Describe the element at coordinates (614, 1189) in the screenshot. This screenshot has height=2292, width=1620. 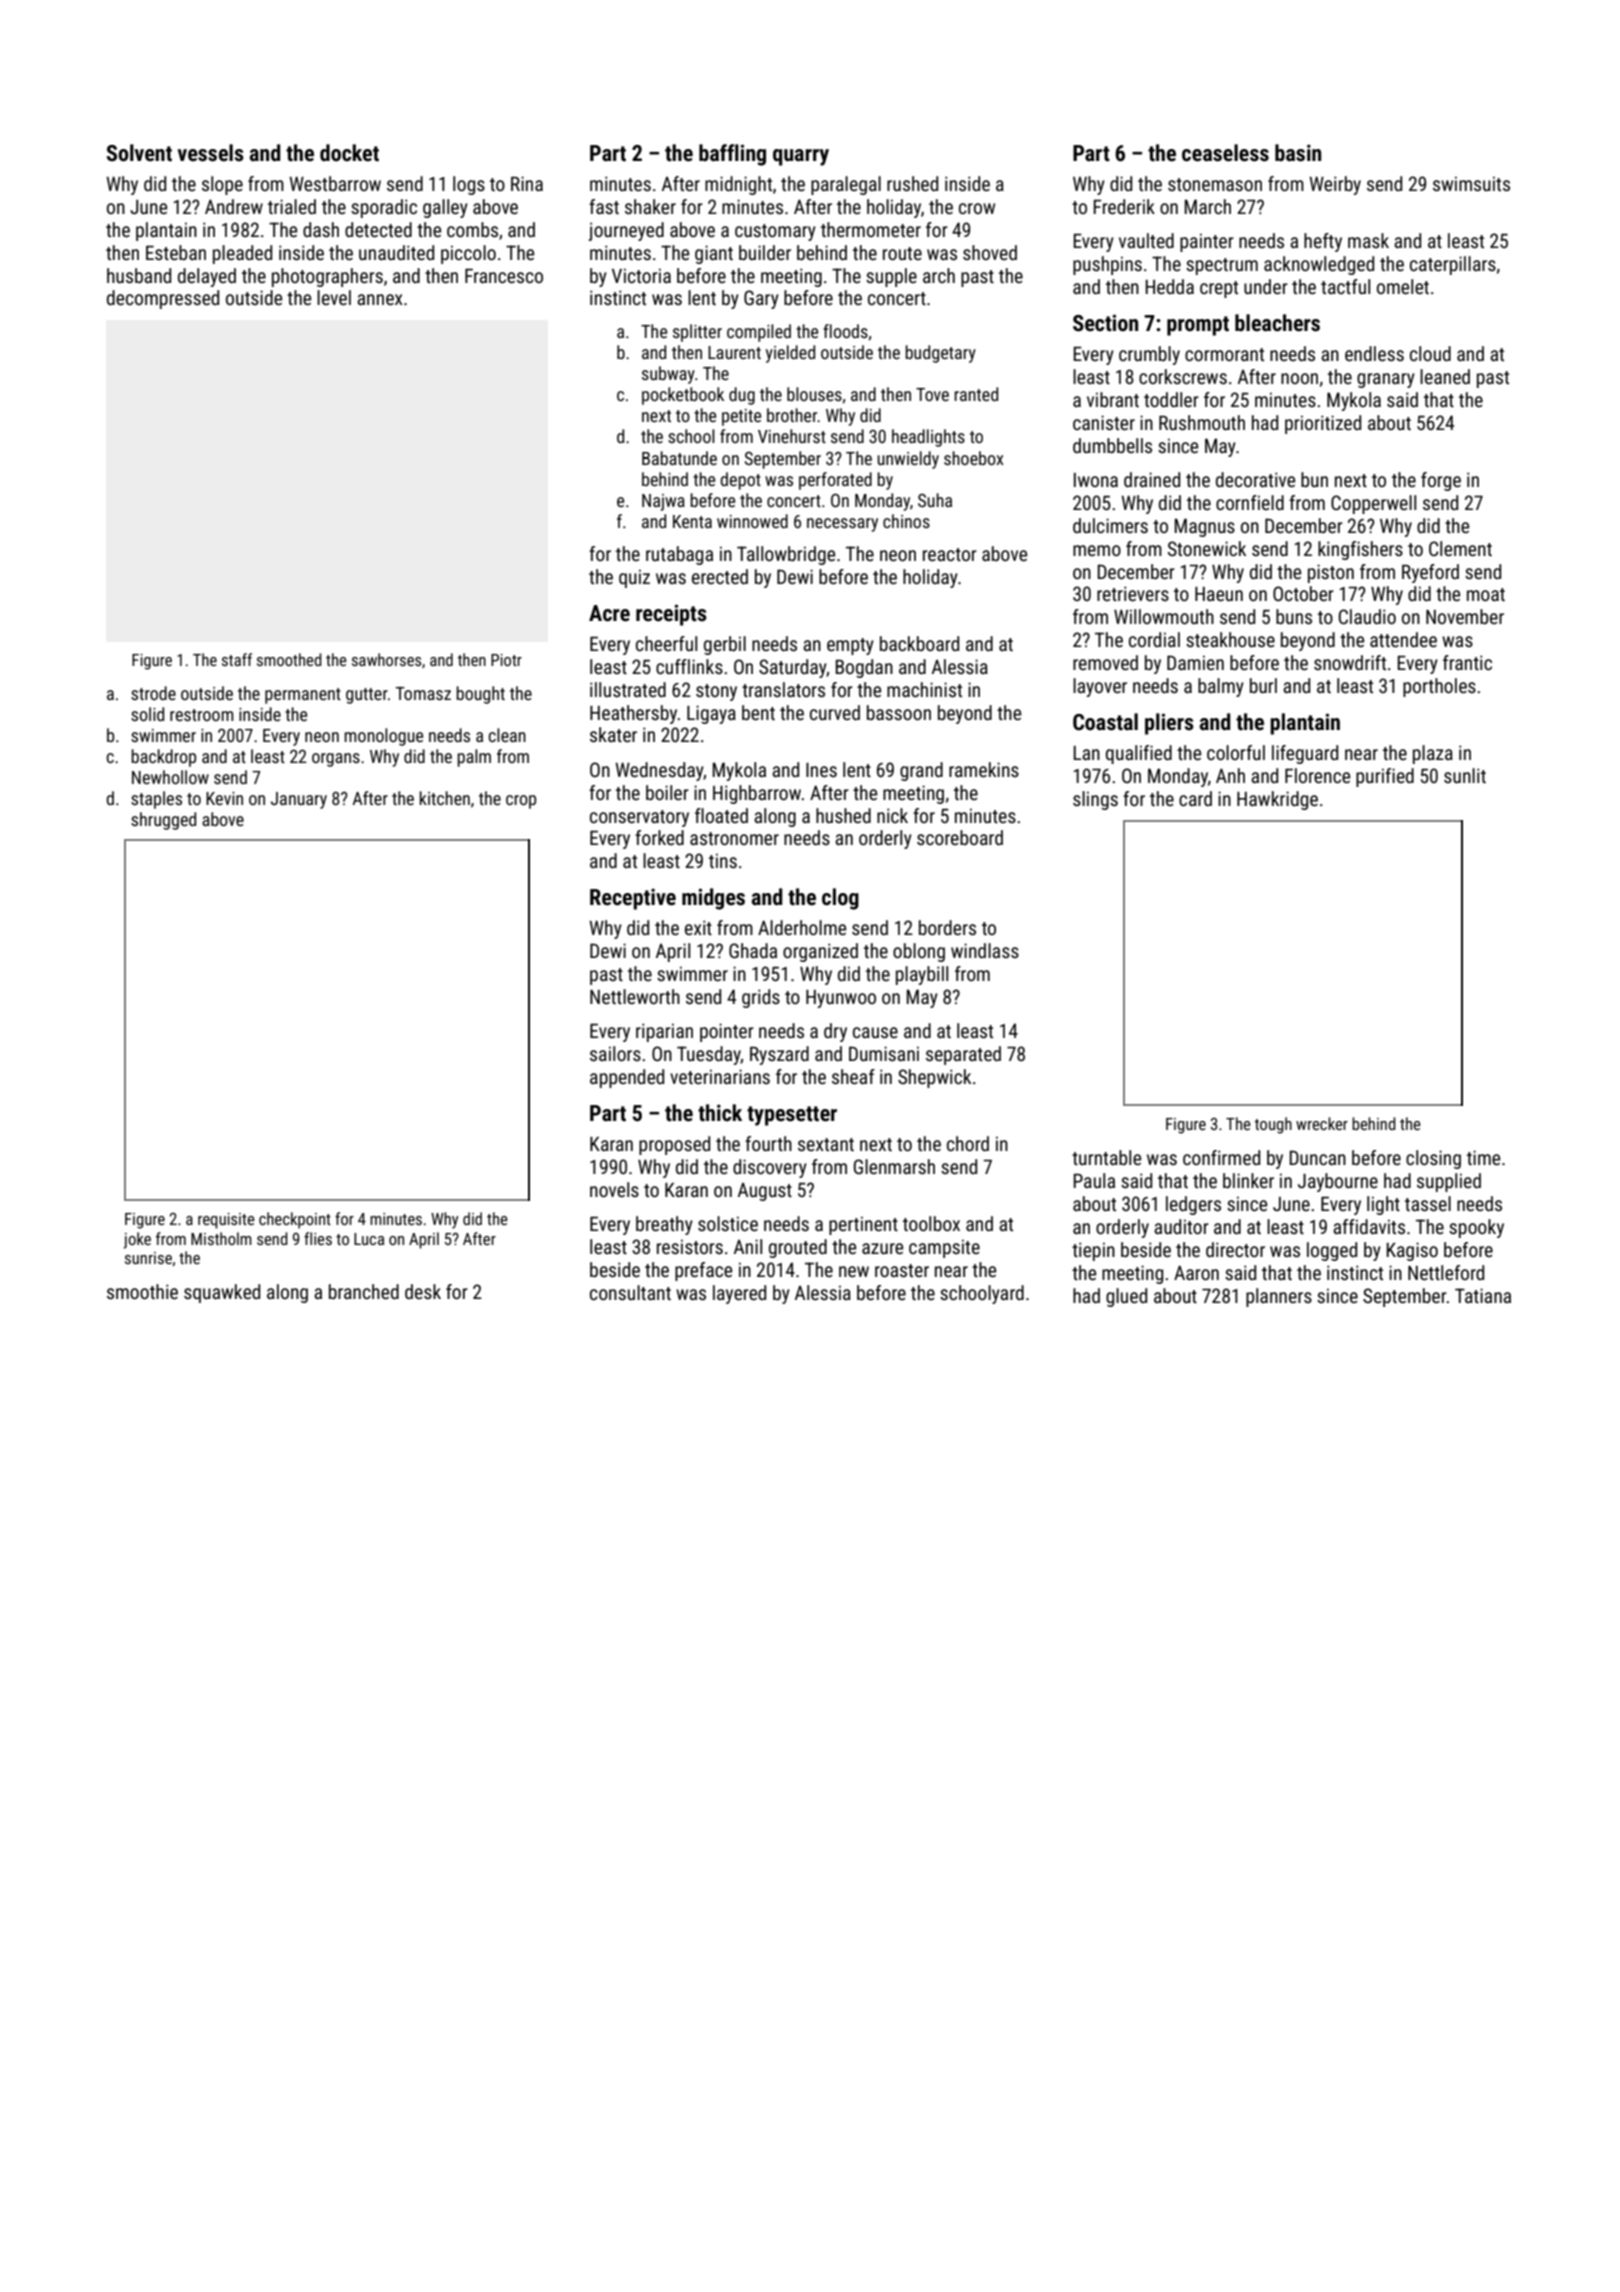
I see `novels` at that location.
